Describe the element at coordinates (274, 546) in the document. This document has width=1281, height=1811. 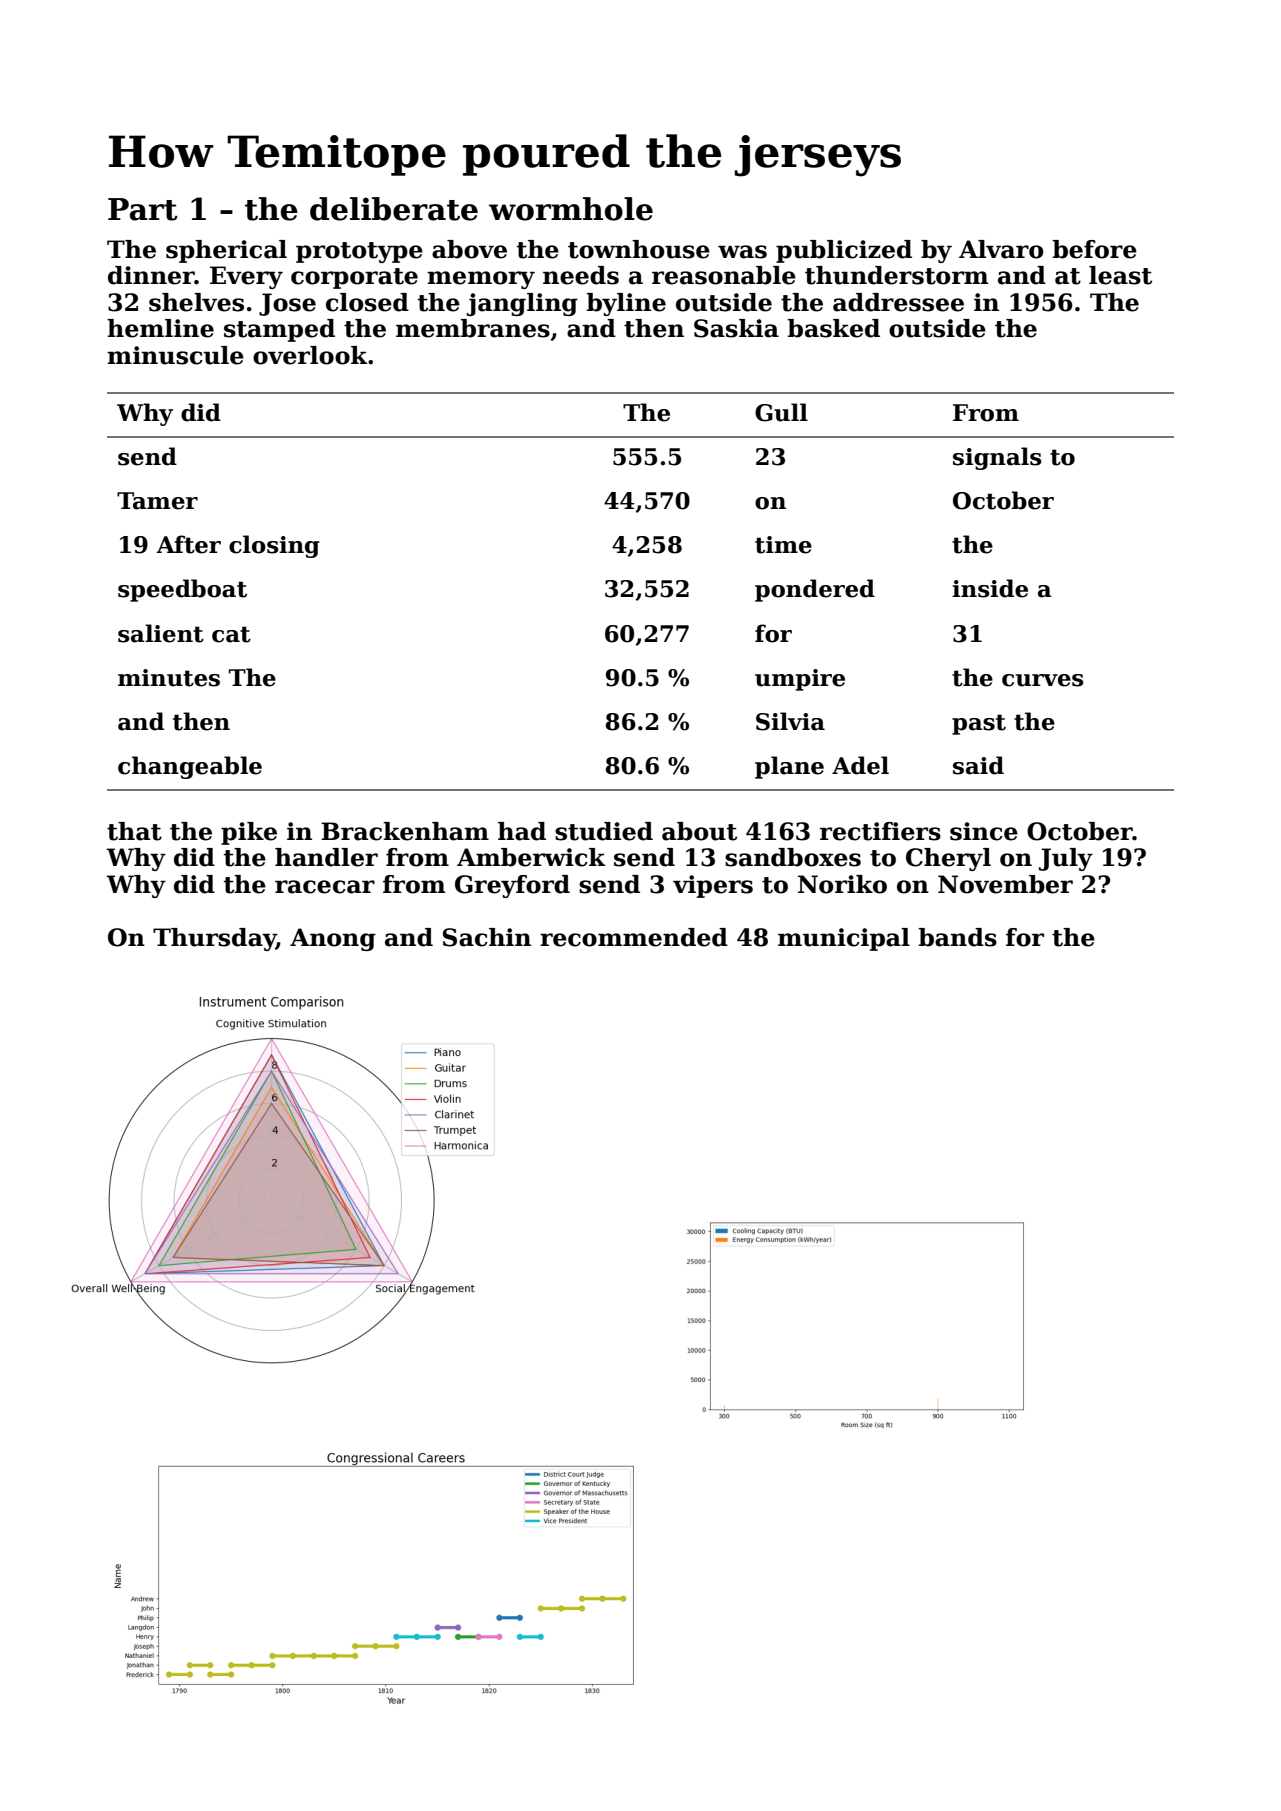
I see `closing` at that location.
